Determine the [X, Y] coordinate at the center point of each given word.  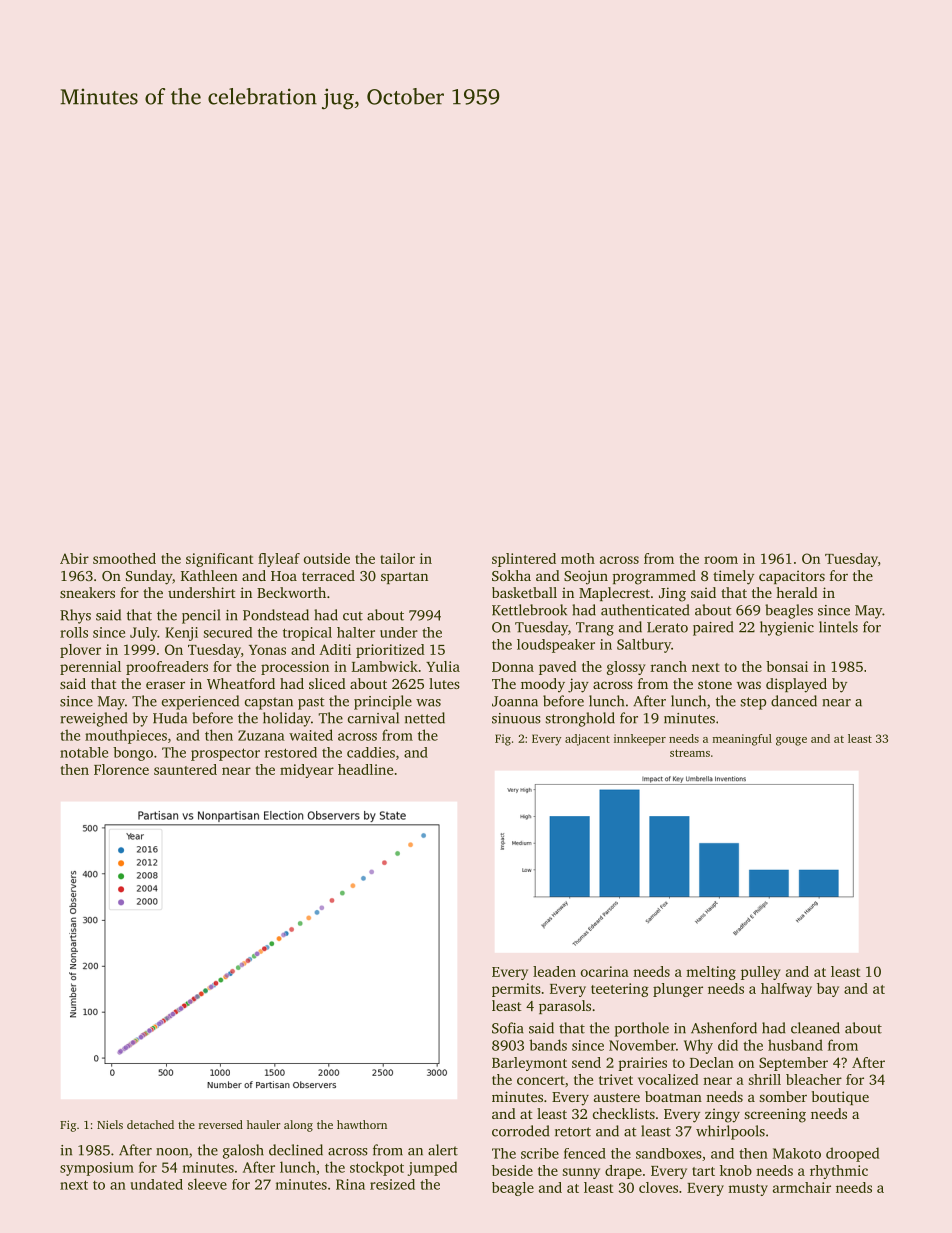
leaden [554, 971]
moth [578, 558]
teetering [620, 990]
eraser [165, 685]
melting [711, 973]
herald [797, 592]
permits [516, 990]
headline [365, 769]
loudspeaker [556, 646]
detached [150, 1124]
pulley [761, 973]
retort [573, 1132]
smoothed [124, 558]
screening [775, 1115]
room [721, 560]
